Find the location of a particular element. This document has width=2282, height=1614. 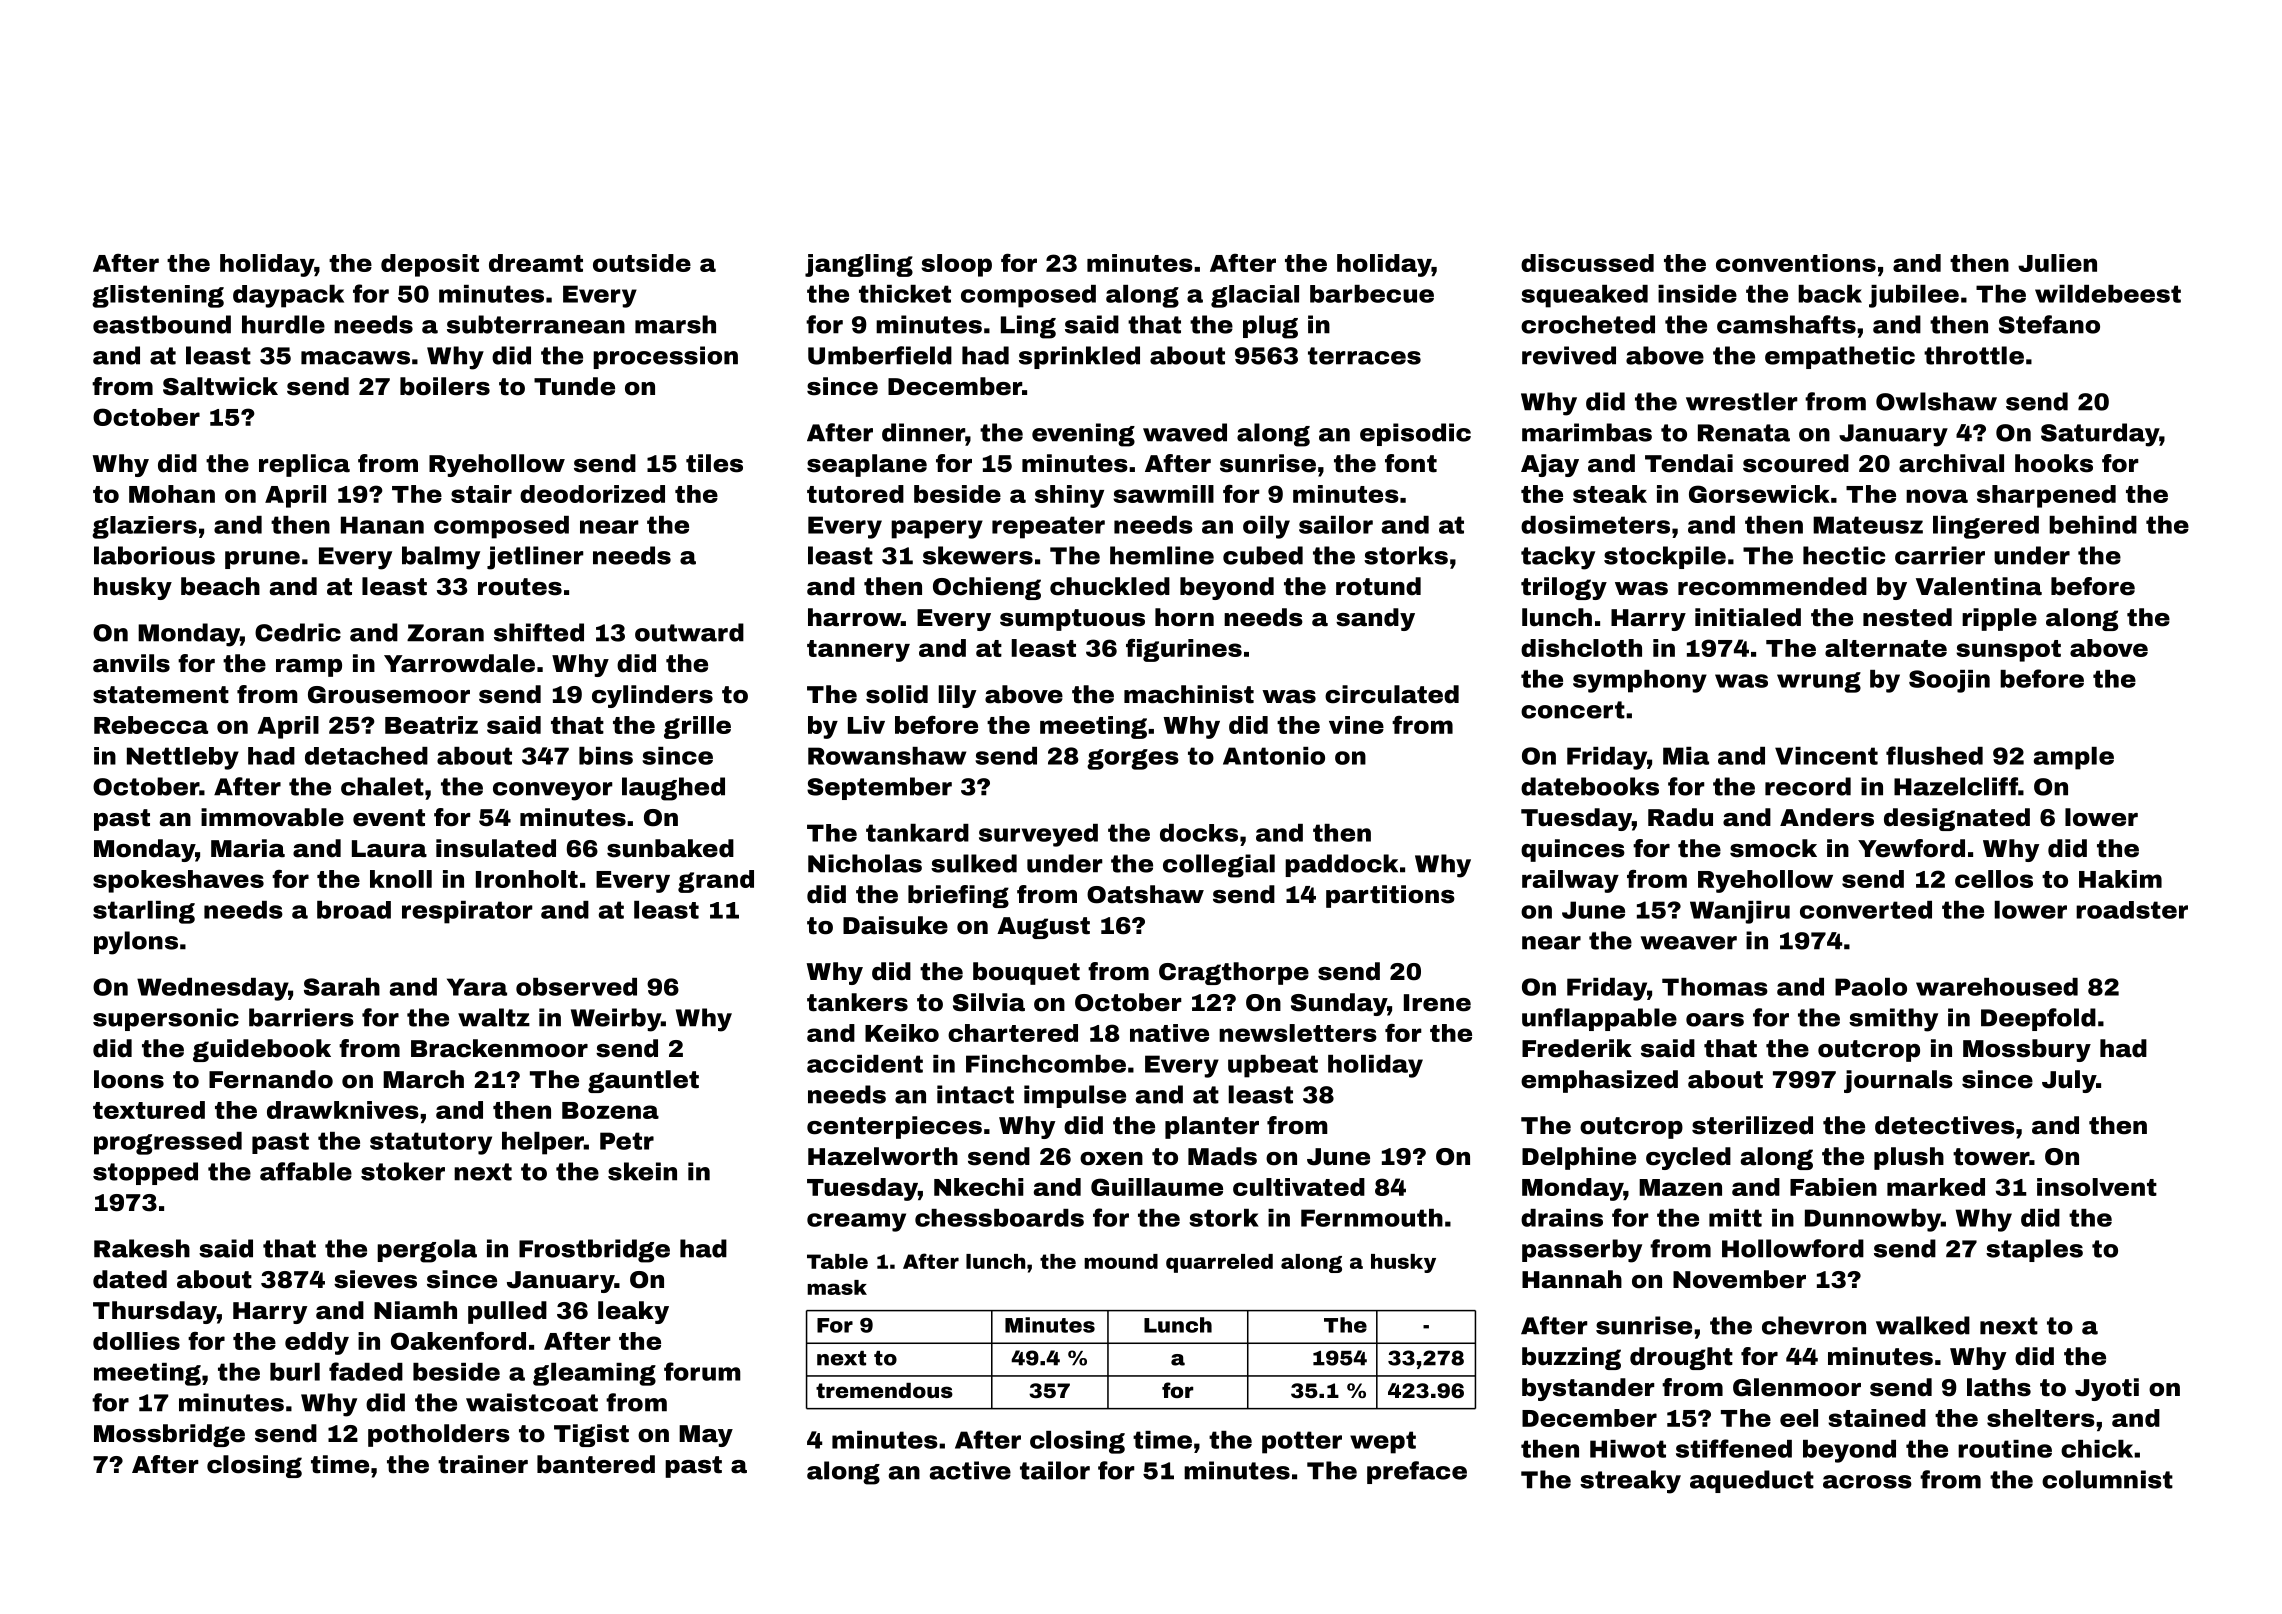

detached is located at coordinates (366, 756).
